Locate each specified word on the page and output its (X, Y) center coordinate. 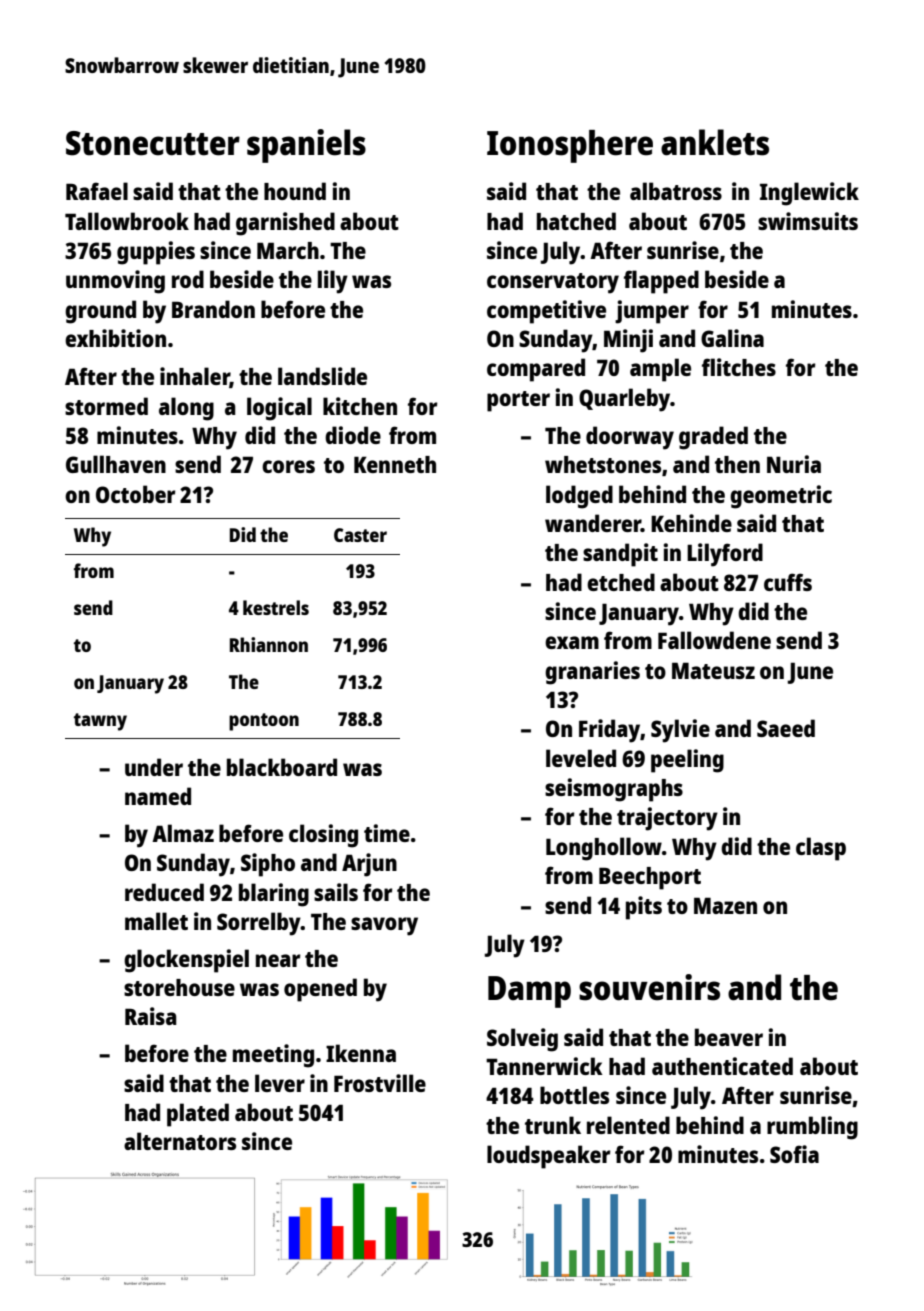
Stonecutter (153, 143)
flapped (661, 282)
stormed (106, 406)
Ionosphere (570, 146)
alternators (180, 1141)
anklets (715, 142)
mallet (156, 921)
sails (336, 892)
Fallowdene (714, 640)
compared (536, 370)
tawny (100, 722)
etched (621, 582)
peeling (687, 761)
